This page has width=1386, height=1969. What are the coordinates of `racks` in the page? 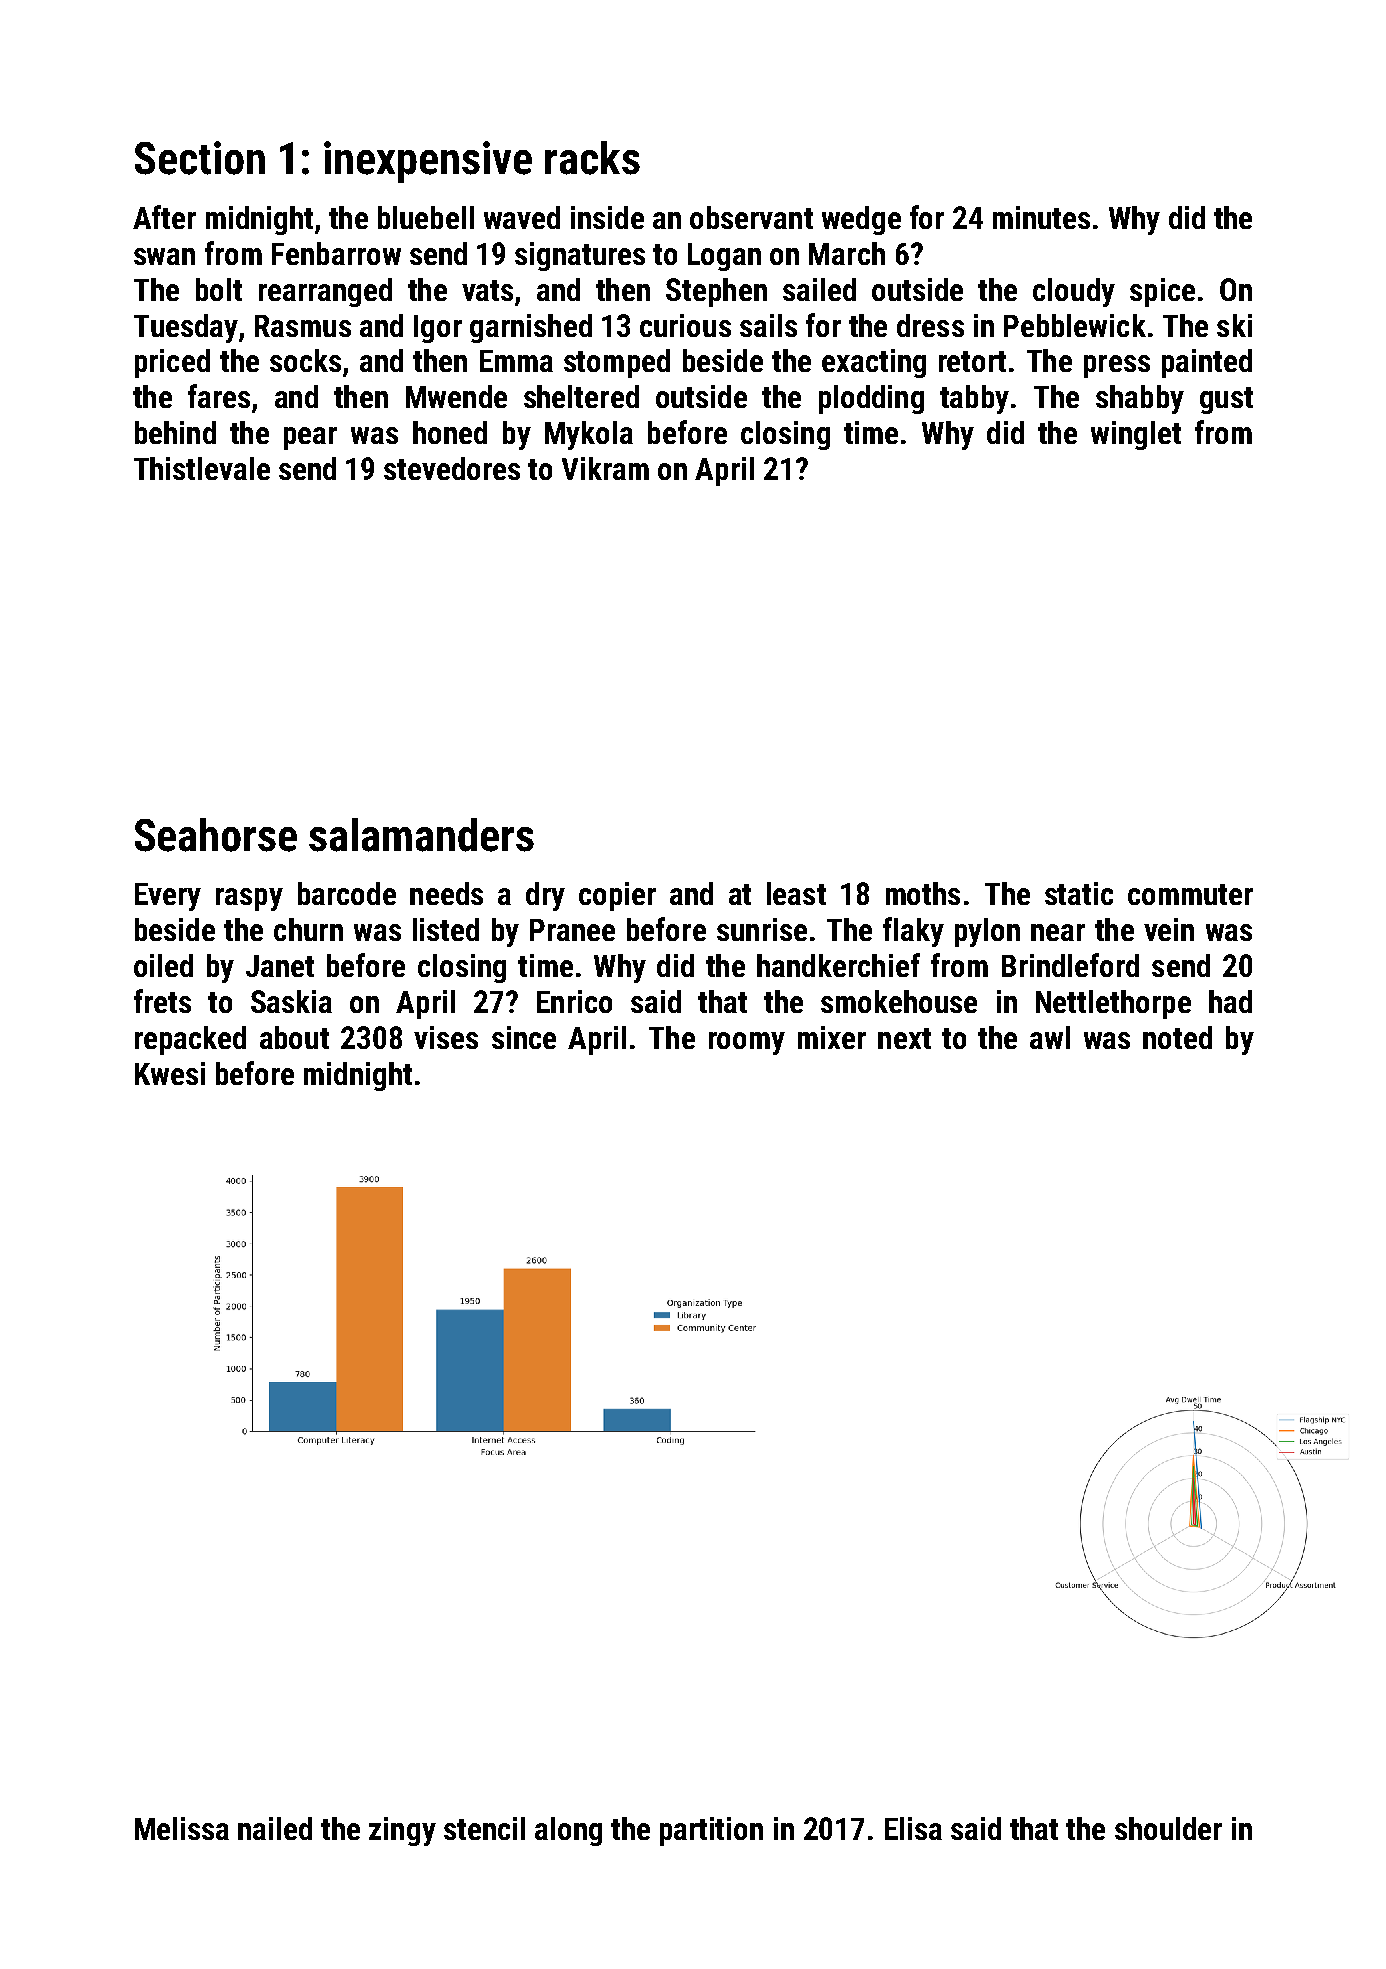 It's located at (592, 158).
